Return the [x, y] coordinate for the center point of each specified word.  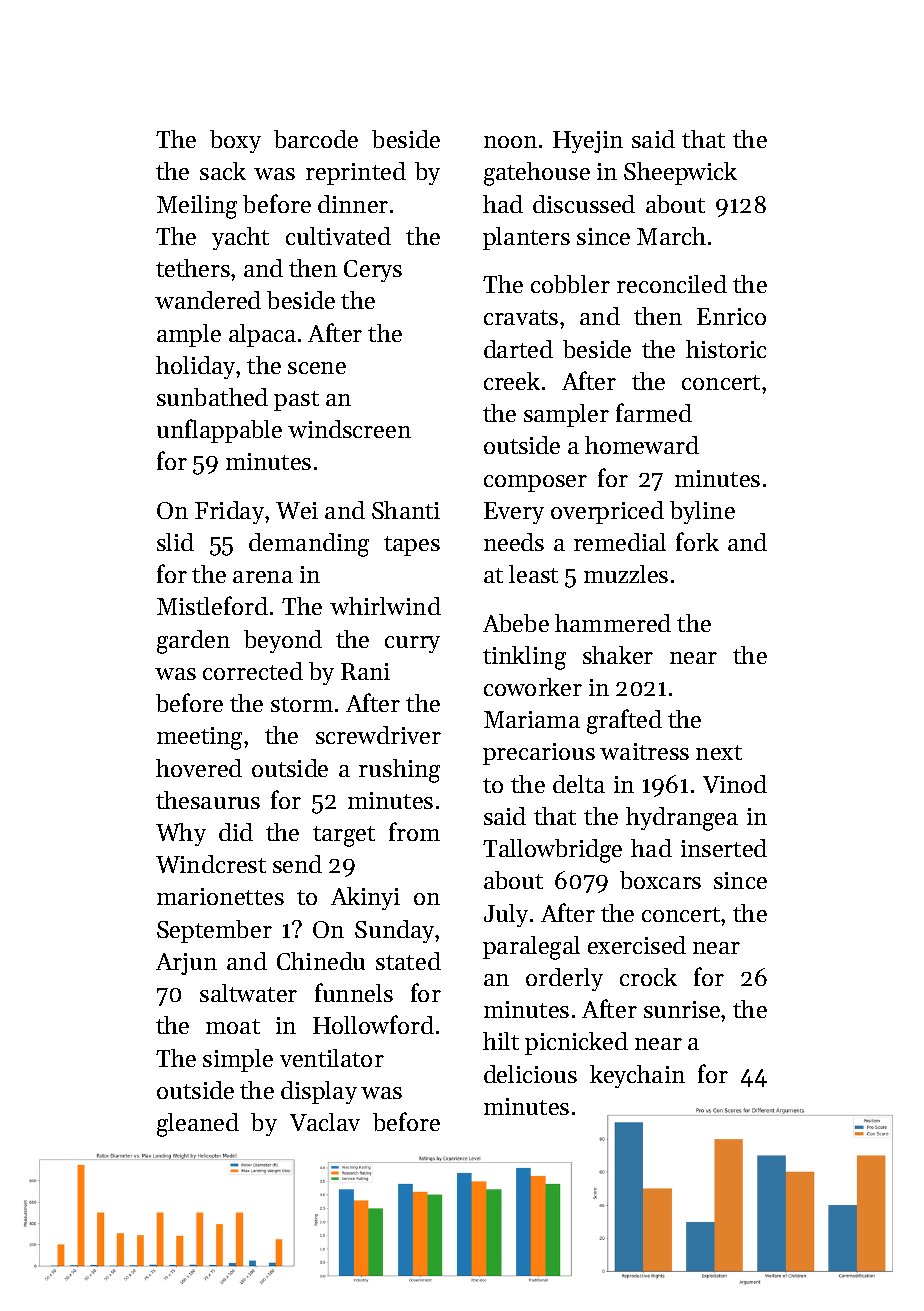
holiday [195, 367]
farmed [654, 412]
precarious [539, 754]
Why [181, 834]
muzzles [626, 574]
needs [514, 542]
